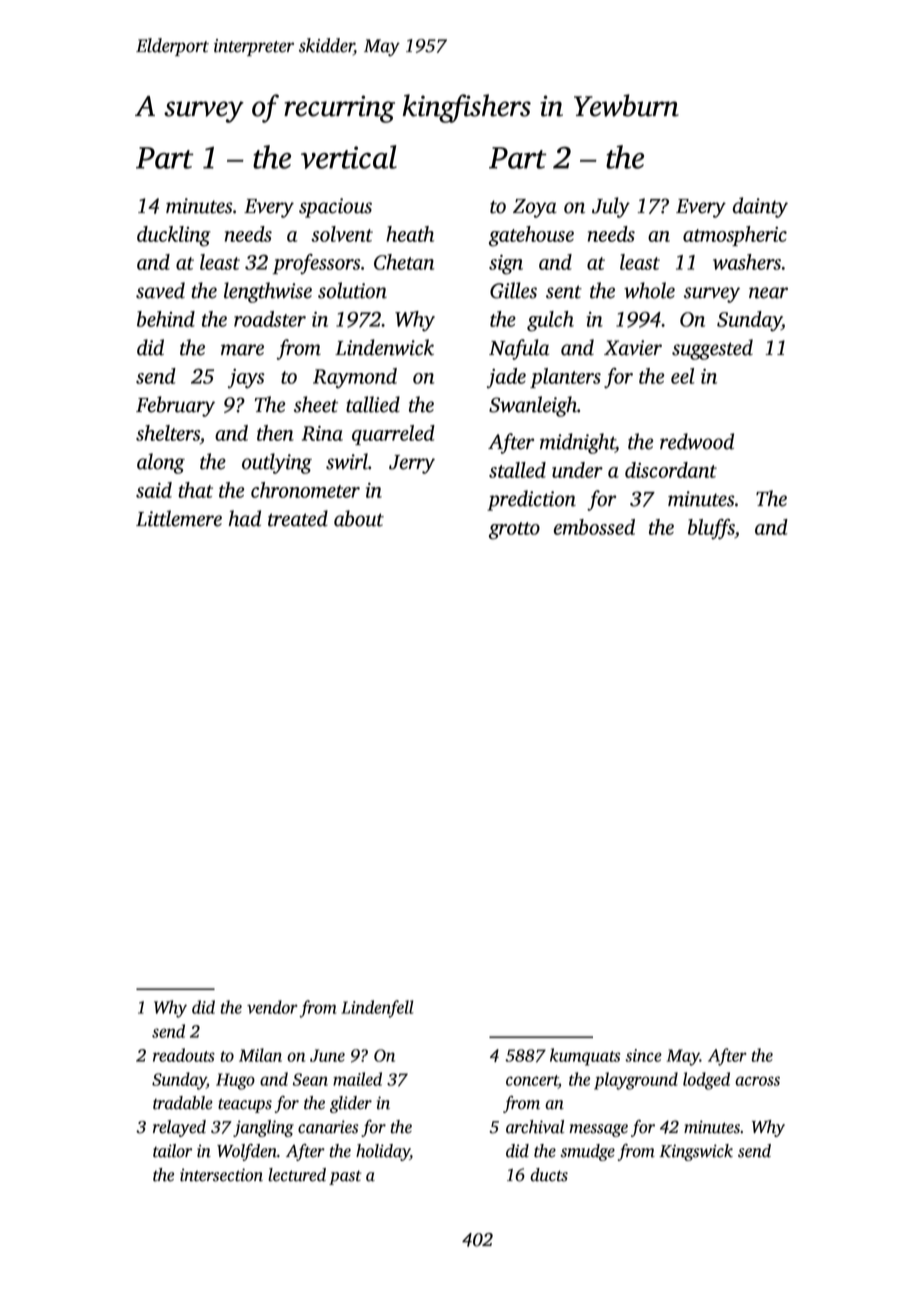 The height and width of the page is (1311, 924). I want to click on had, so click(245, 518).
